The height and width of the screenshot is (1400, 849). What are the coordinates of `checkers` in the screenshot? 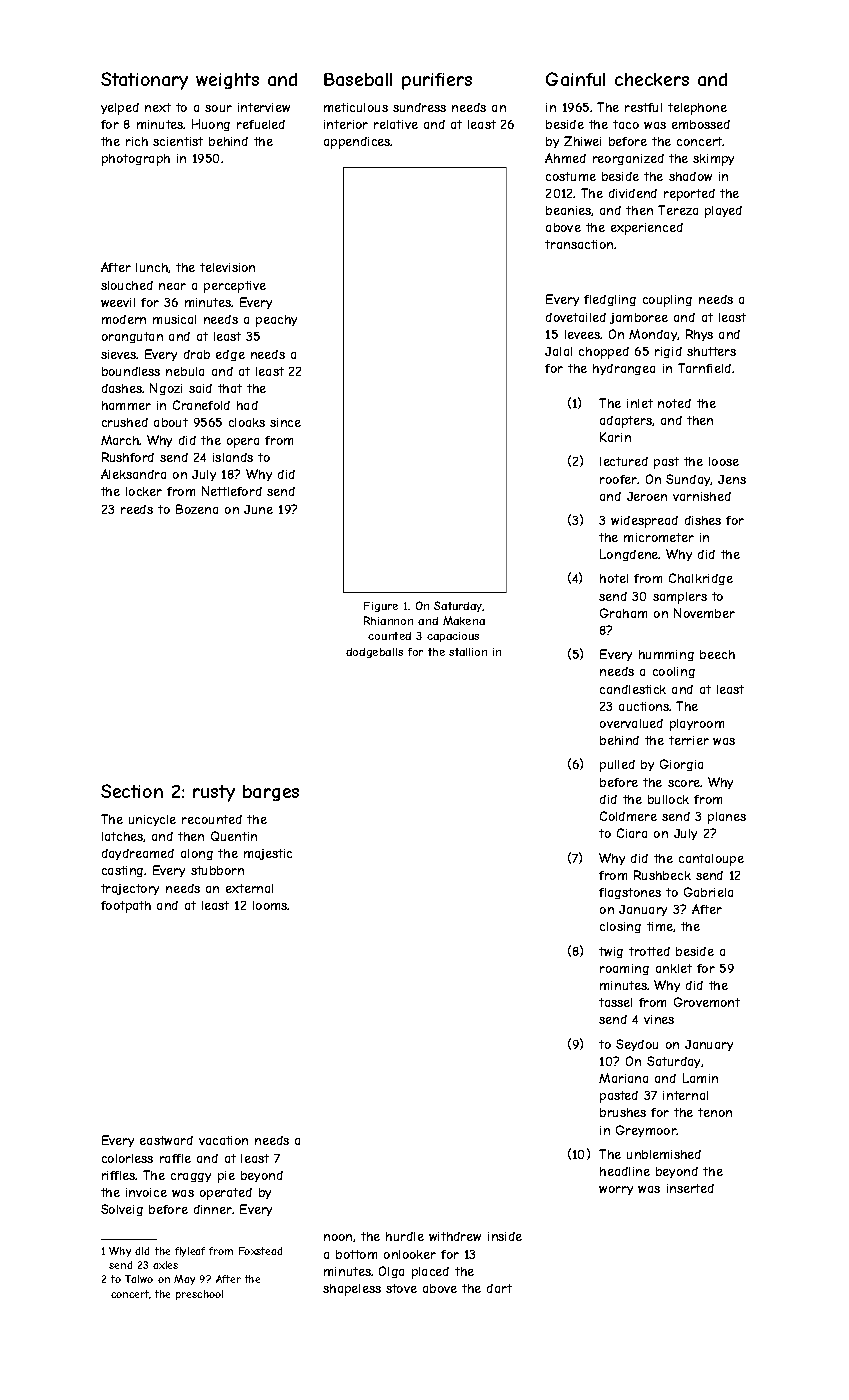 It's located at (652, 79).
